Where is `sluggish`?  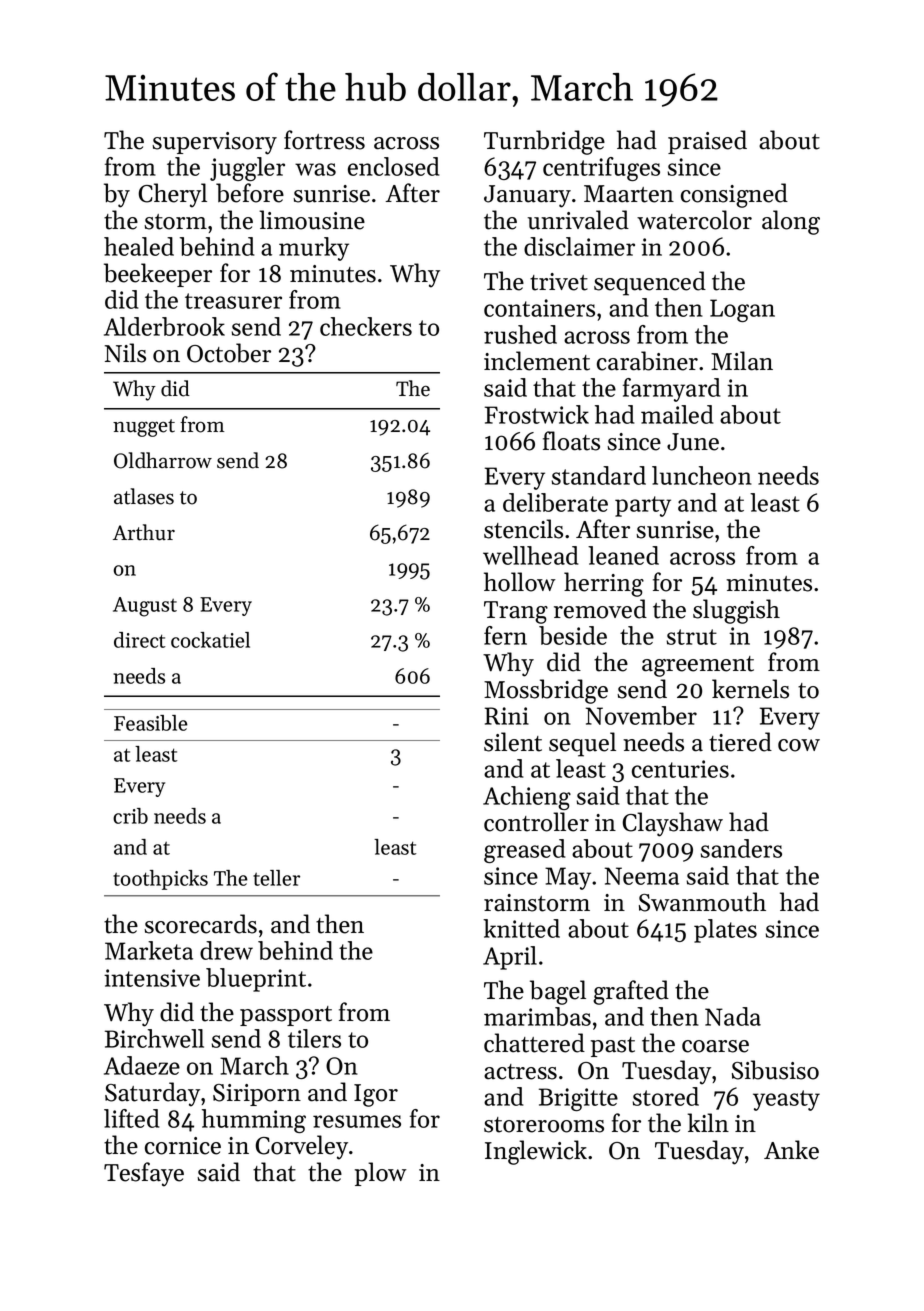
sluggish is located at coordinates (736, 611).
